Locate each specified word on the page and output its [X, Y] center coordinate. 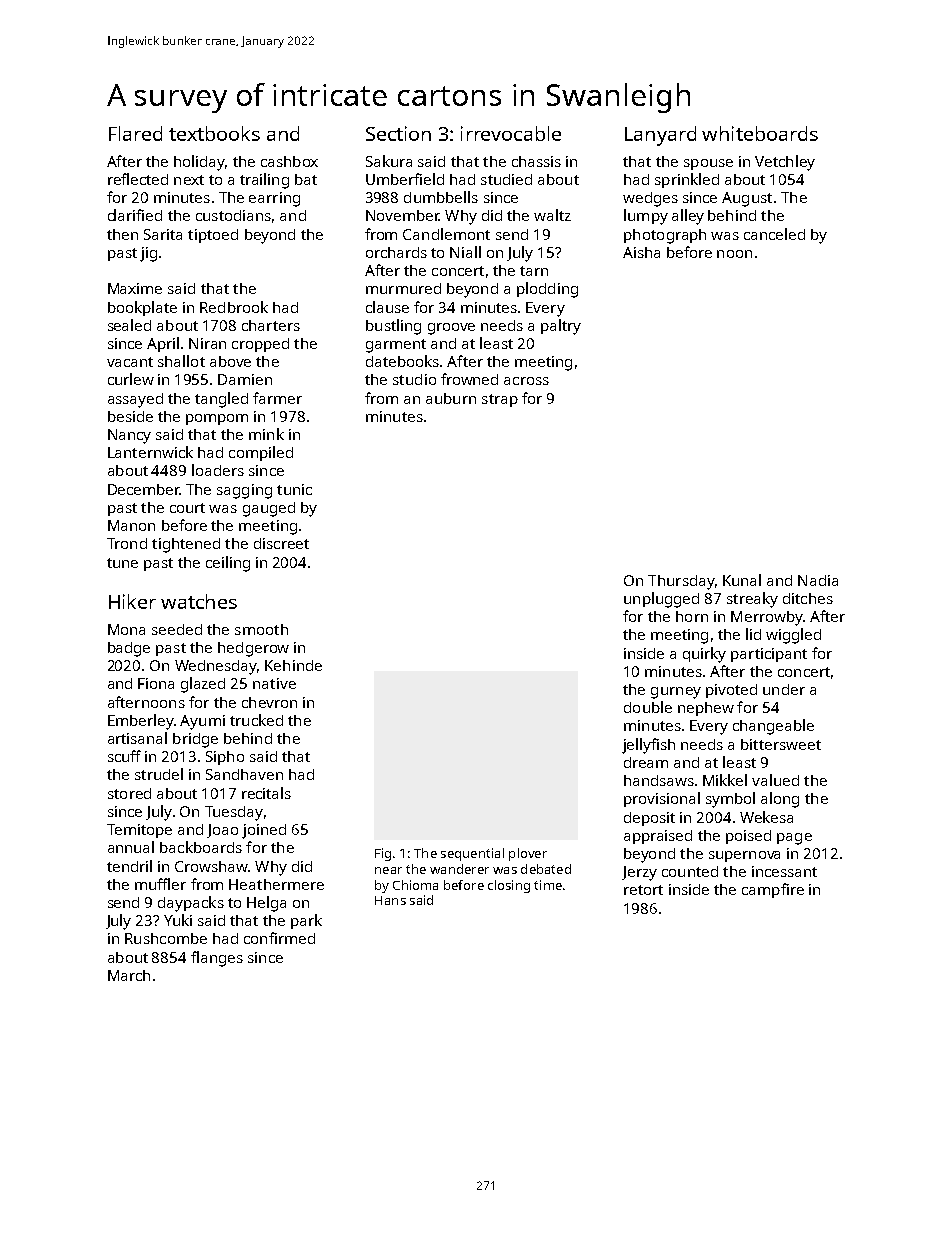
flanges [217, 959]
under [784, 689]
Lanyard [660, 136]
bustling [393, 327]
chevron [269, 702]
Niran [207, 343]
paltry [561, 327]
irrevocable [511, 133]
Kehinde [293, 665]
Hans [390, 900]
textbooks [214, 133]
